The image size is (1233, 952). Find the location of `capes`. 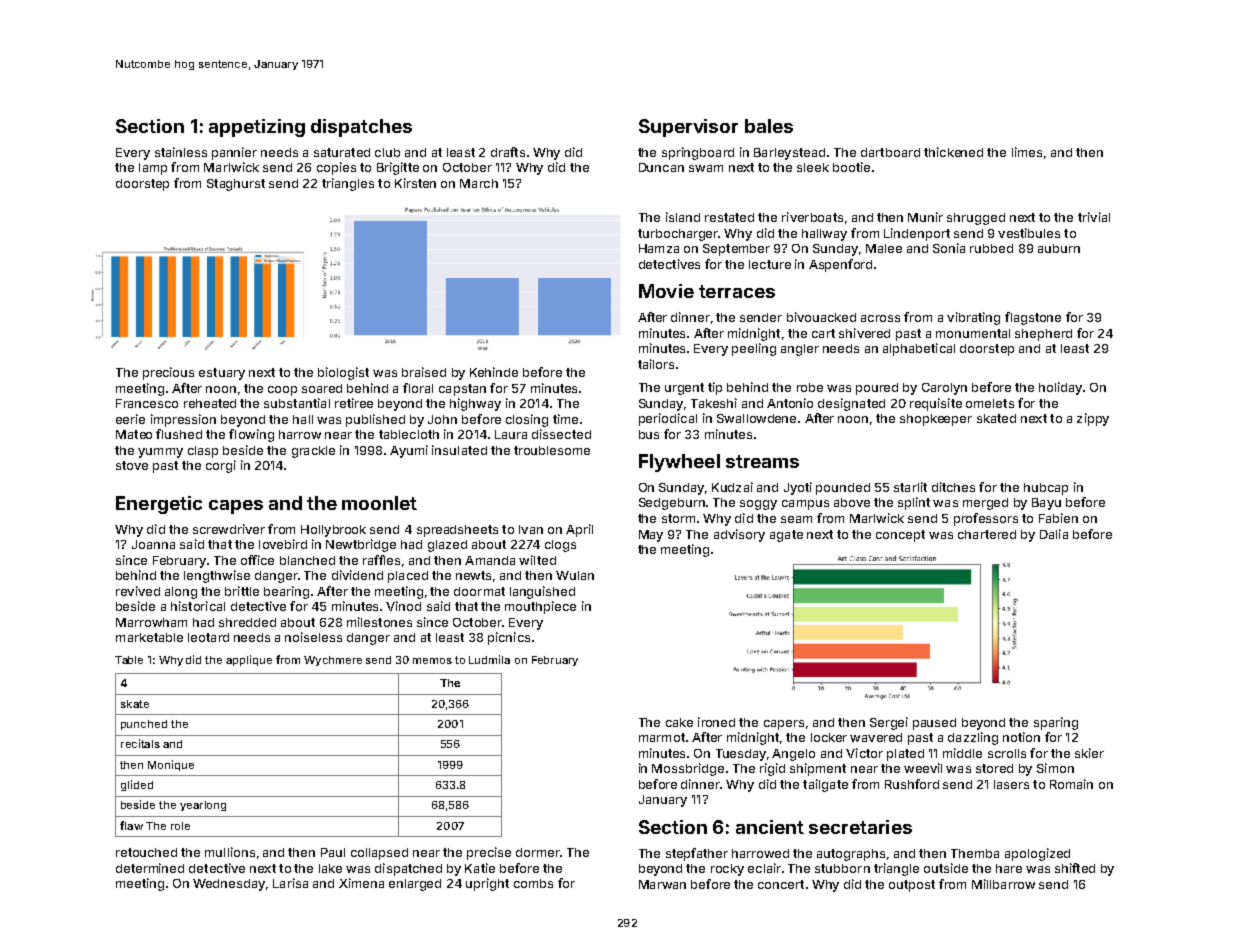

capes is located at coordinates (236, 507).
